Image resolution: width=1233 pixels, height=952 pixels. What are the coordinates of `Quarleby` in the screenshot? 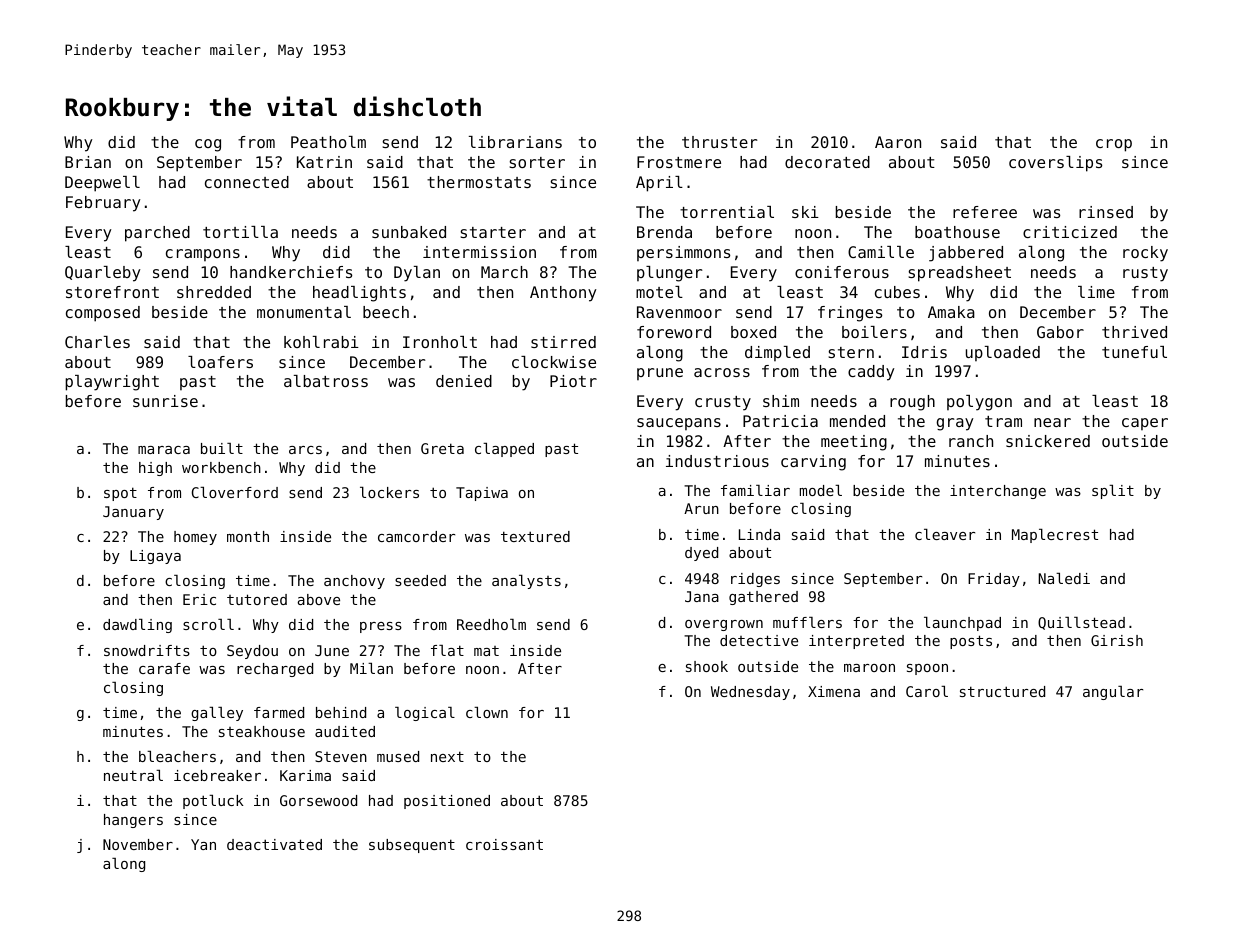 It's located at (102, 274).
